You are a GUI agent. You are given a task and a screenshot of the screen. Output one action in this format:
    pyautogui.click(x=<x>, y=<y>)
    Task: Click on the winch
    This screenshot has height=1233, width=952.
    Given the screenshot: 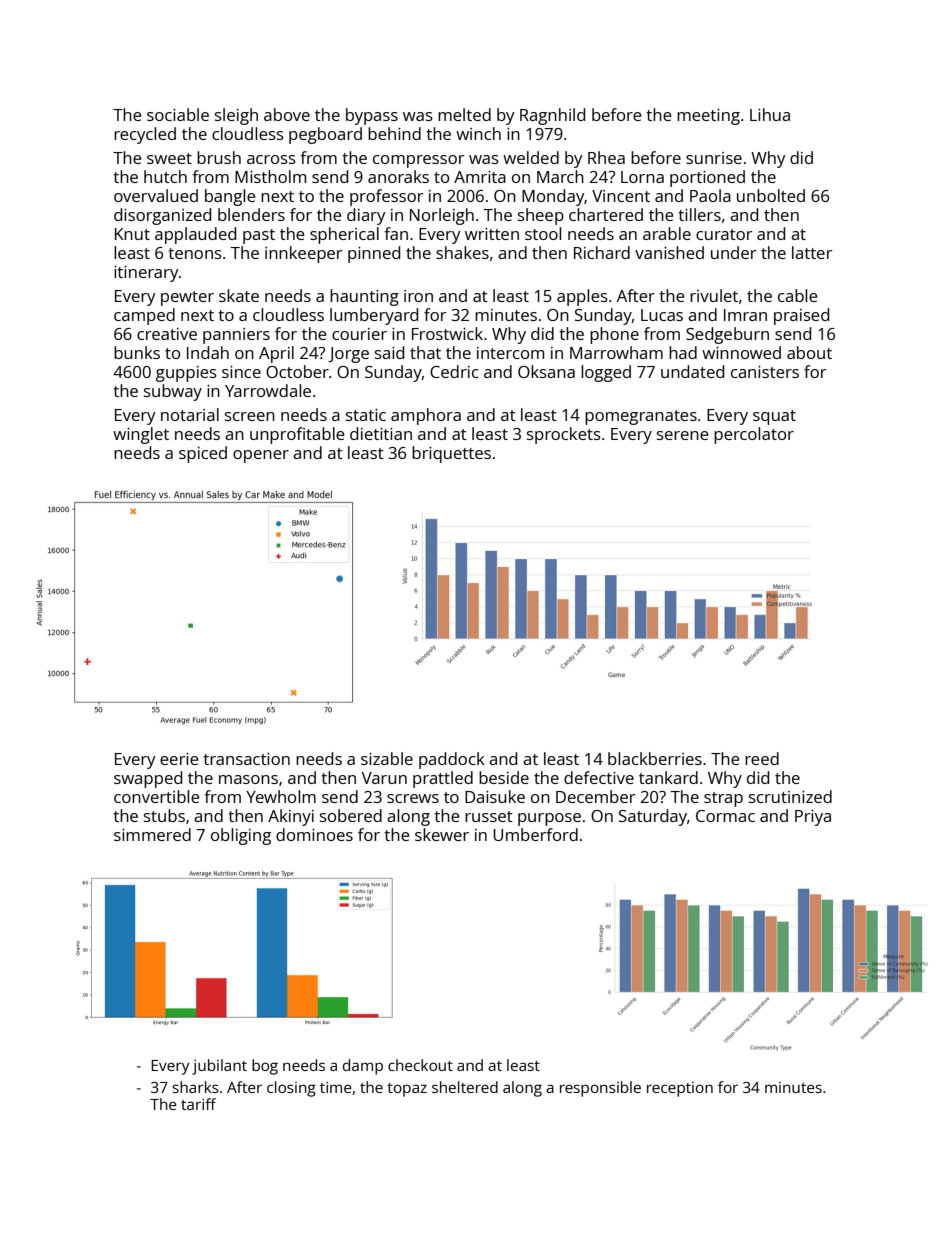 What is the action you would take?
    pyautogui.click(x=478, y=133)
